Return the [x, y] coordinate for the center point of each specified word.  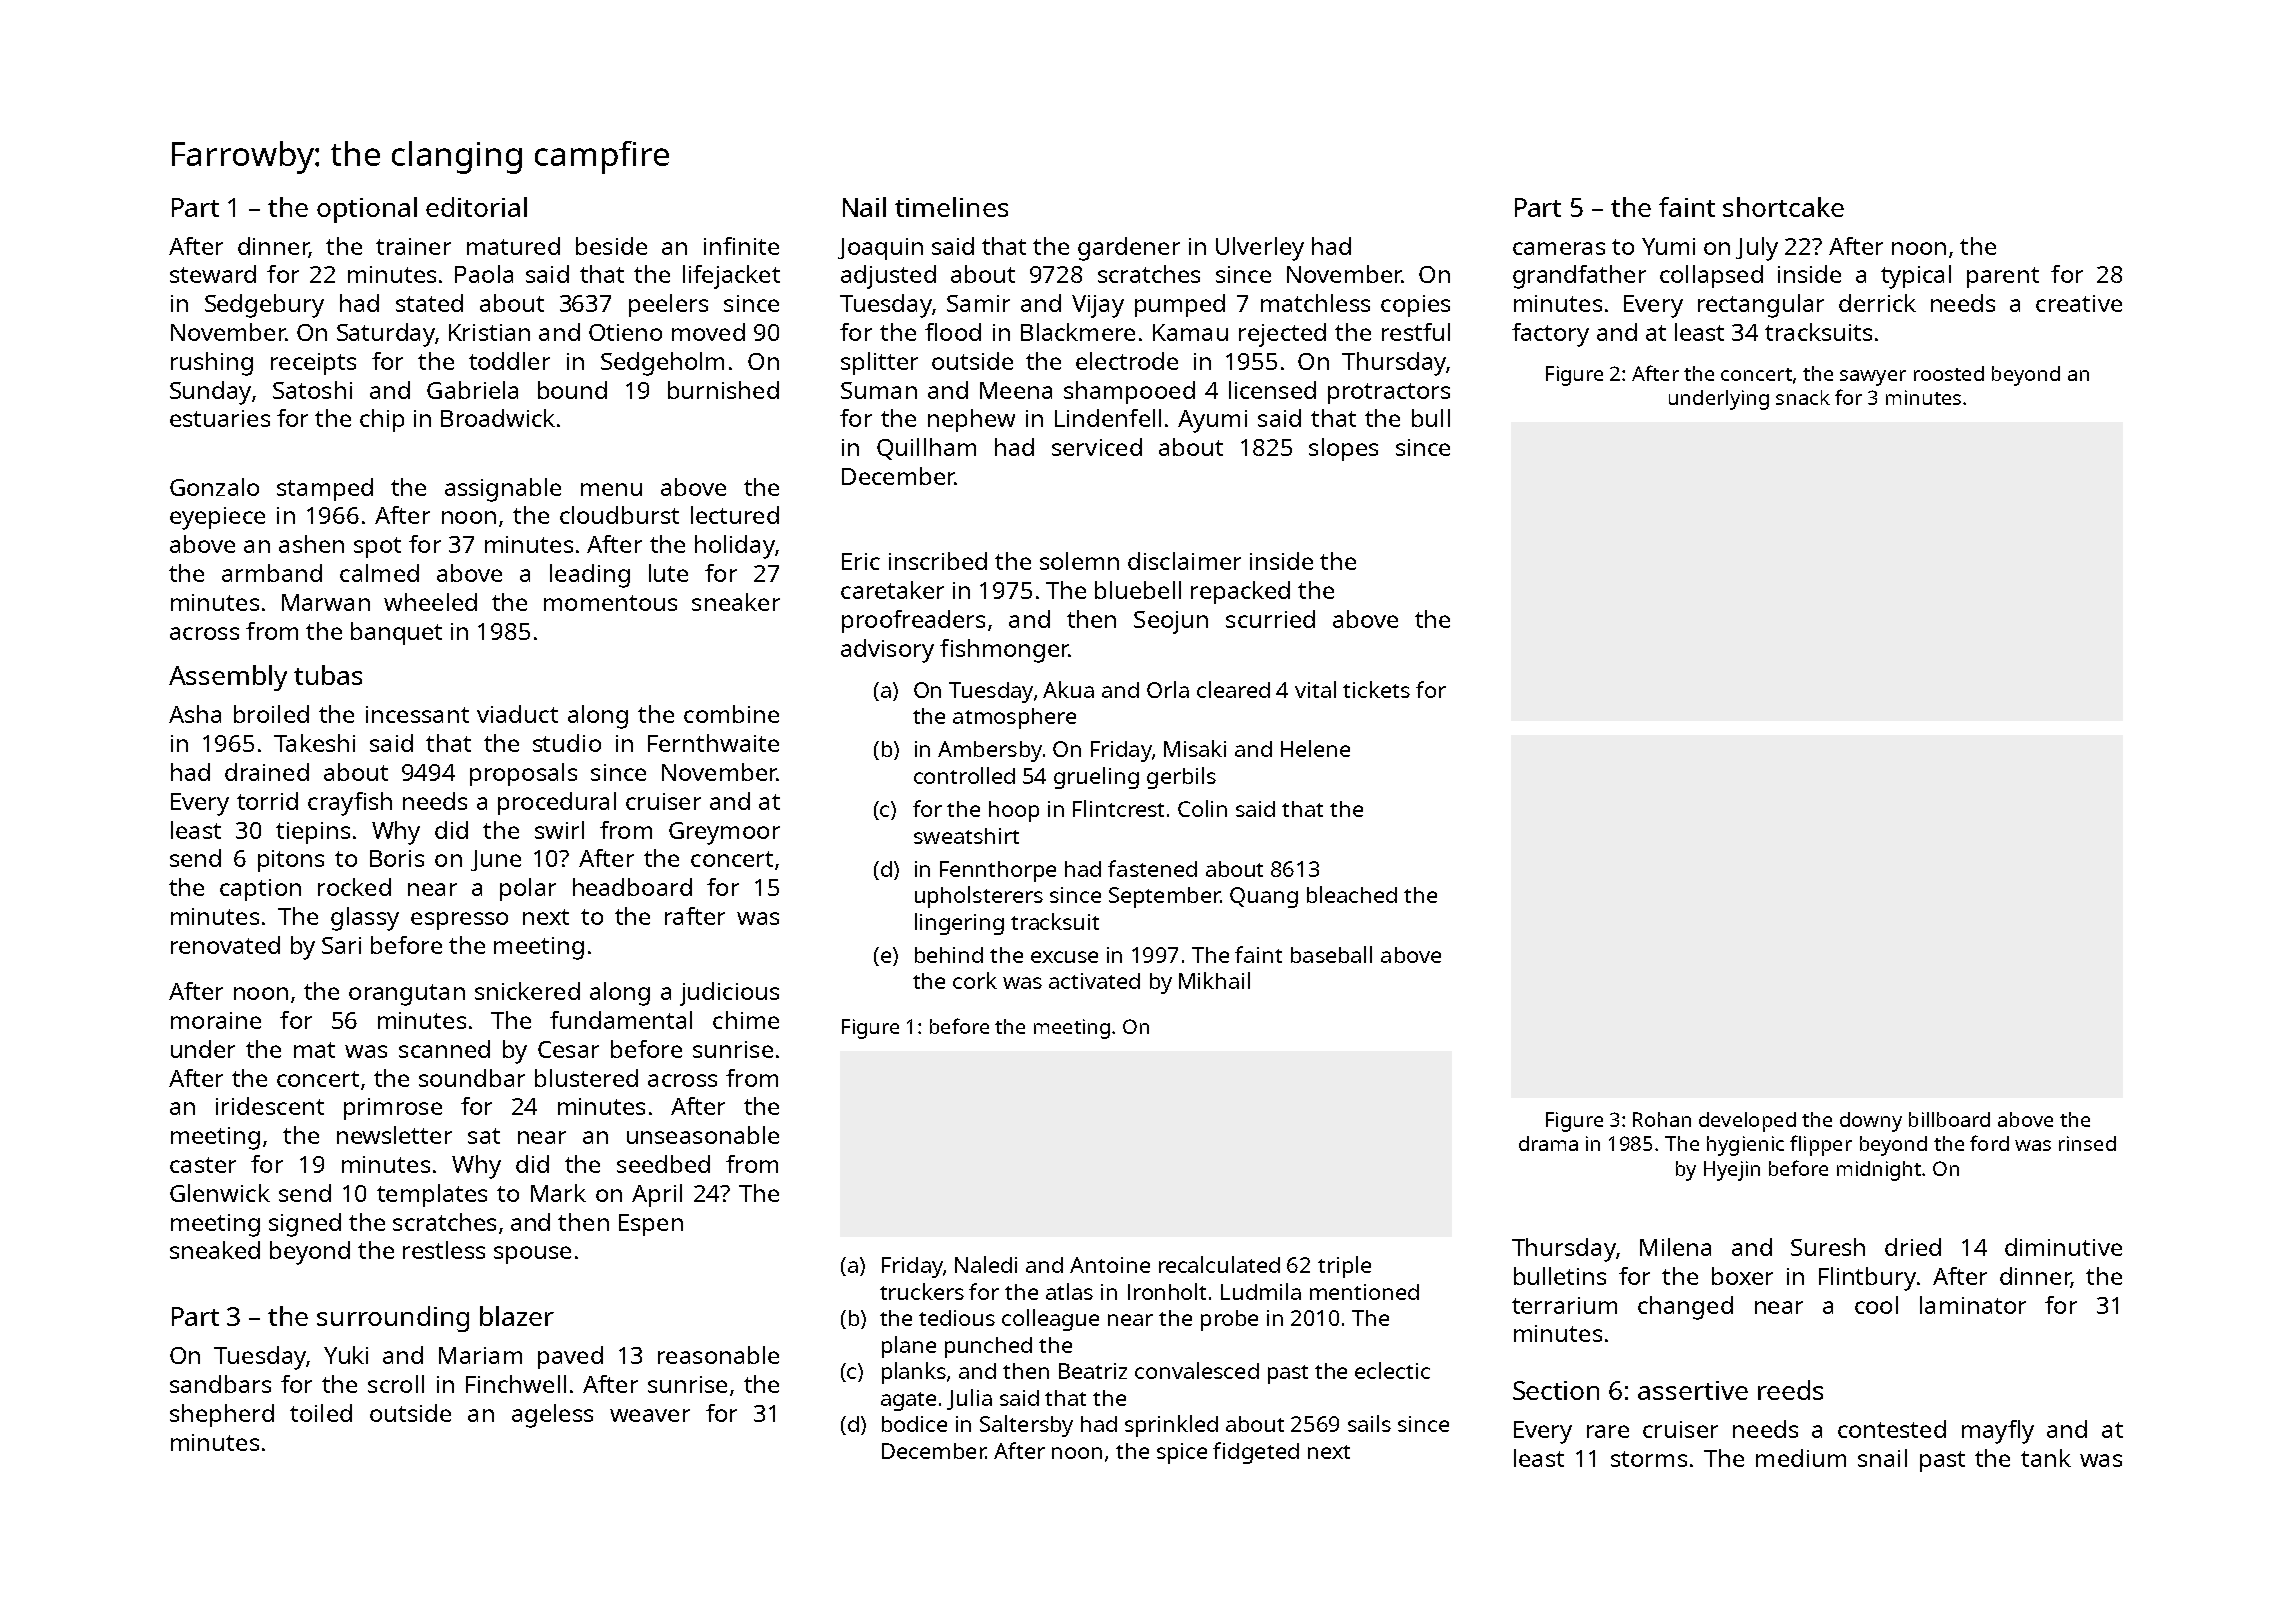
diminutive [2063, 1247]
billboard [1949, 1119]
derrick [1877, 303]
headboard [632, 887]
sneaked [215, 1250]
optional [367, 210]
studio [567, 743]
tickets [1376, 689]
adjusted [888, 277]
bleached [1352, 894]
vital [1315, 689]
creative [2079, 303]
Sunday [210, 393]
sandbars [220, 1384]
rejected [1282, 335]
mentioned [1364, 1292]
